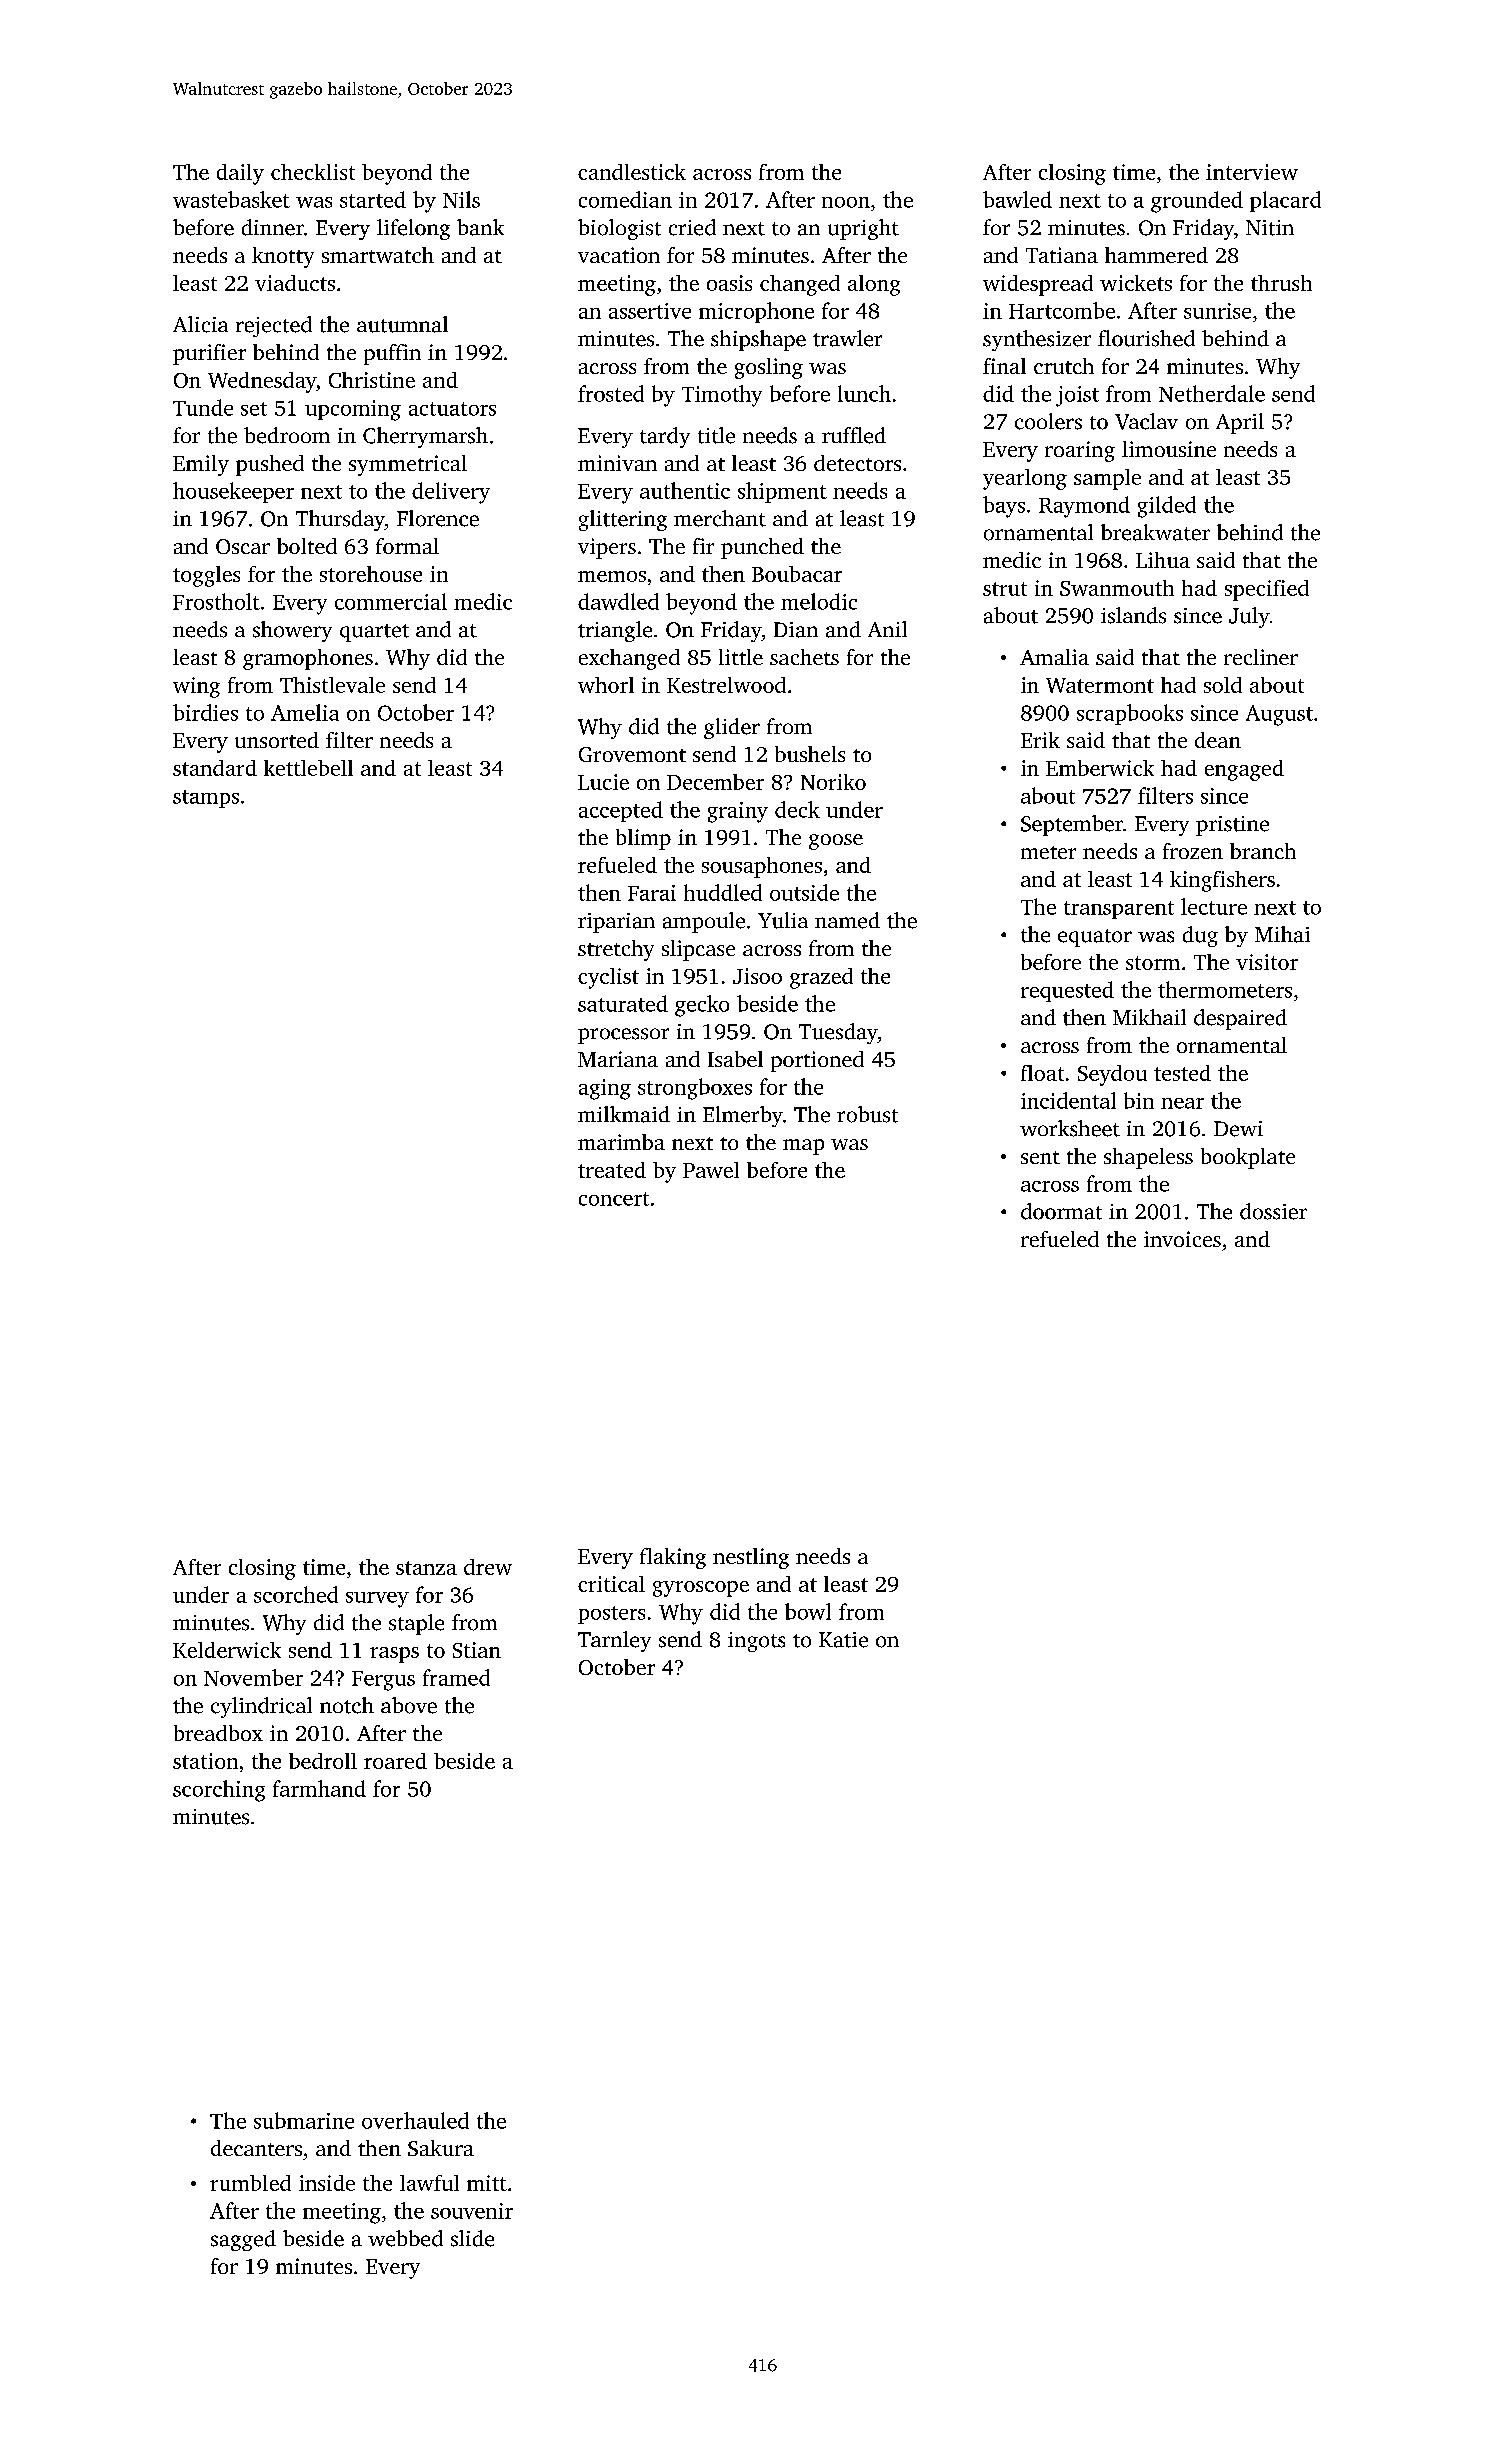  Describe the element at coordinates (219, 1791) in the screenshot. I see `scorching` at that location.
